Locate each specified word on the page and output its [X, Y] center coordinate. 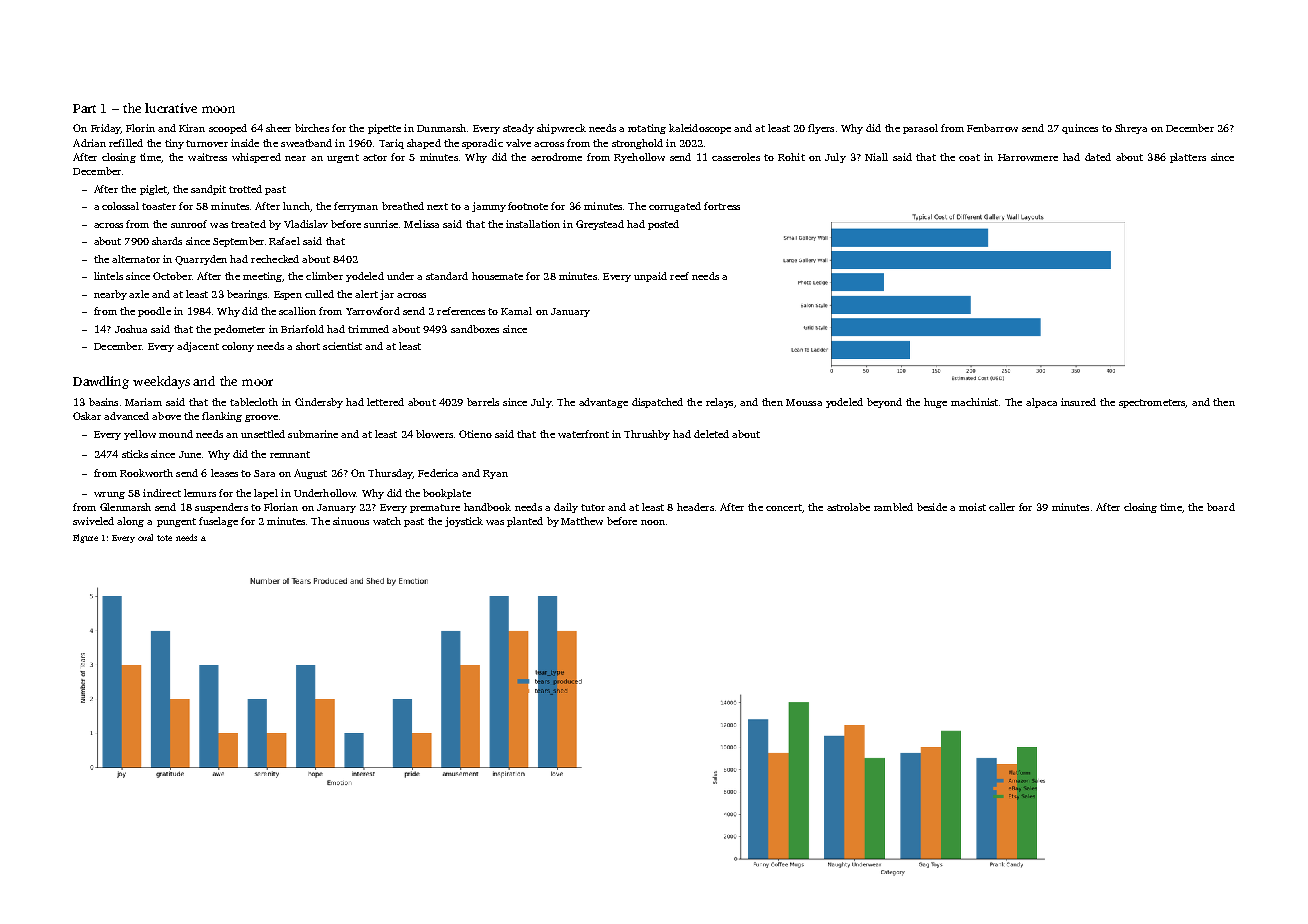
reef [679, 276]
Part [84, 108]
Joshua [131, 329]
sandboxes [475, 329]
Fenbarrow [992, 128]
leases [224, 473]
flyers [821, 129]
